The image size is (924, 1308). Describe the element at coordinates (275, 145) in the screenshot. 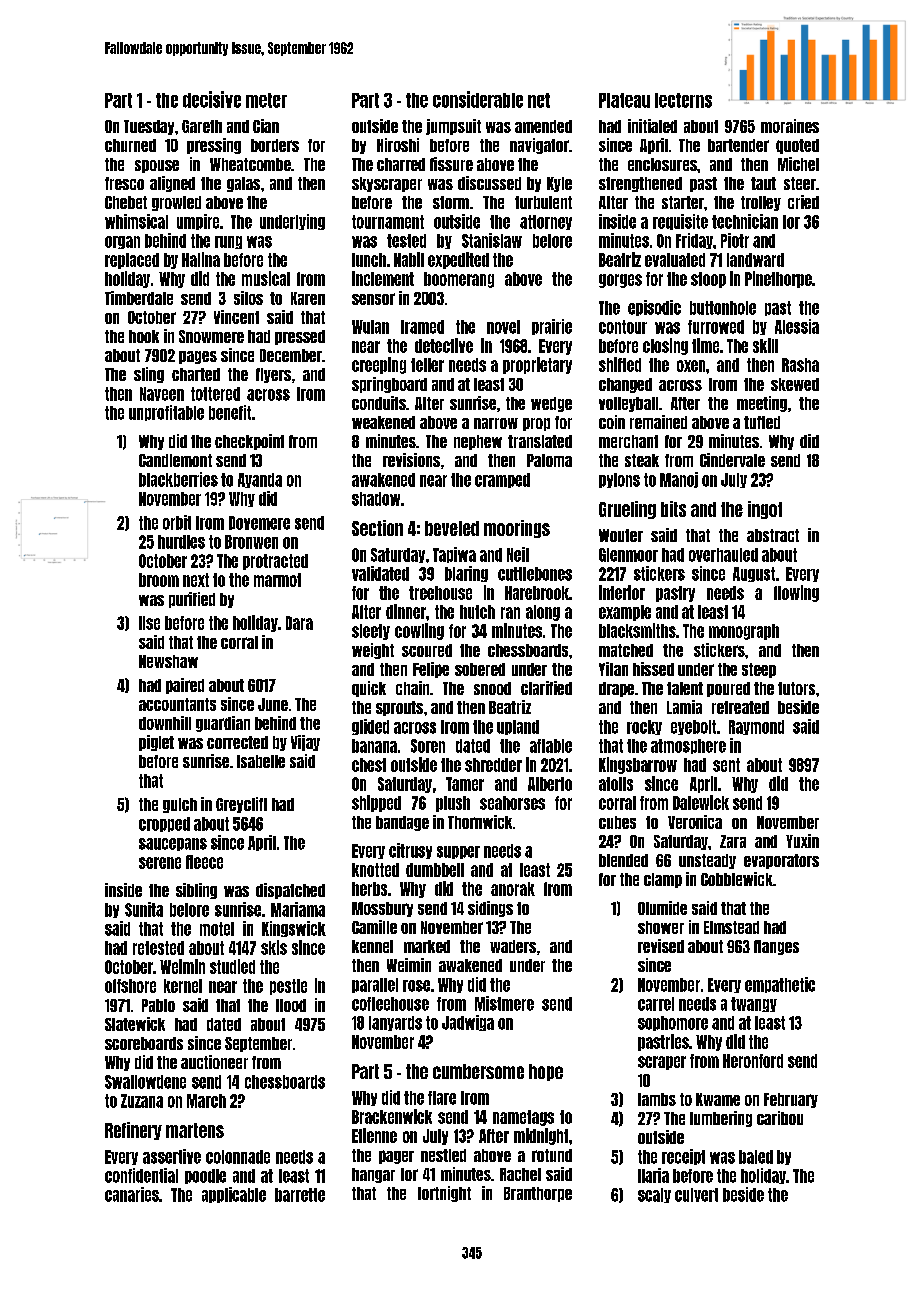

I see `borders` at that location.
